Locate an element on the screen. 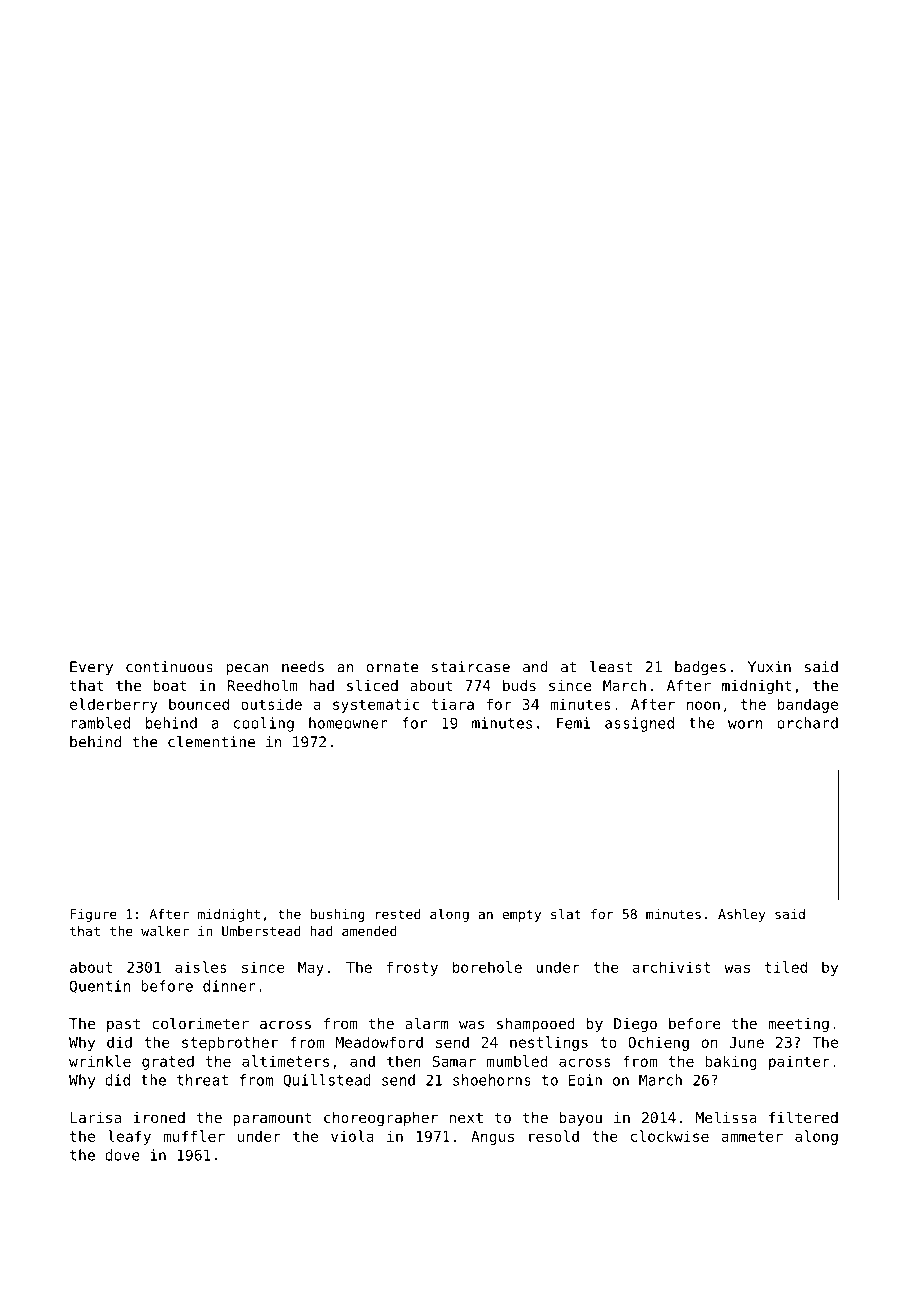  Meadowford is located at coordinates (379, 1042).
